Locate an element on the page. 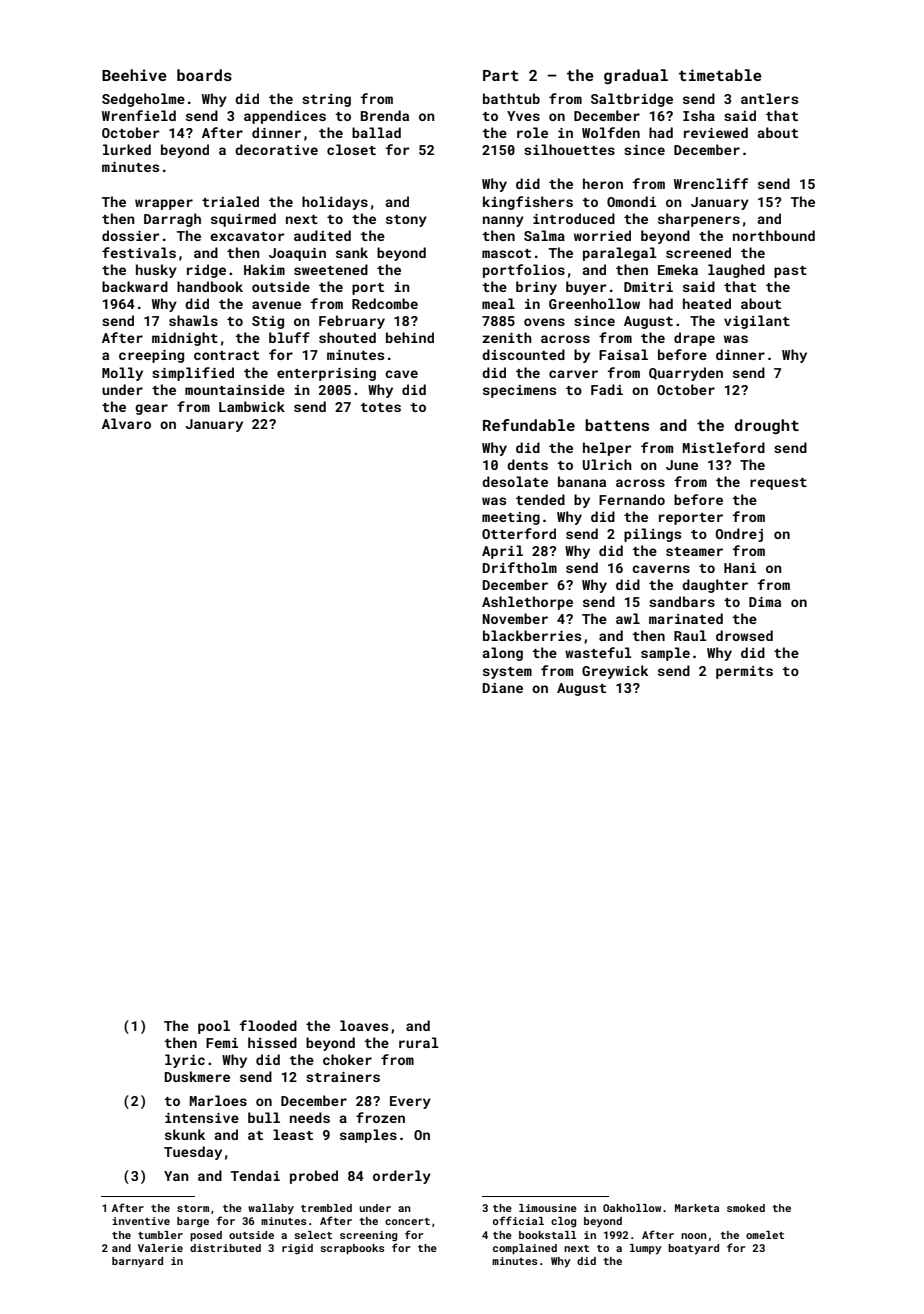  string is located at coordinates (326, 100).
